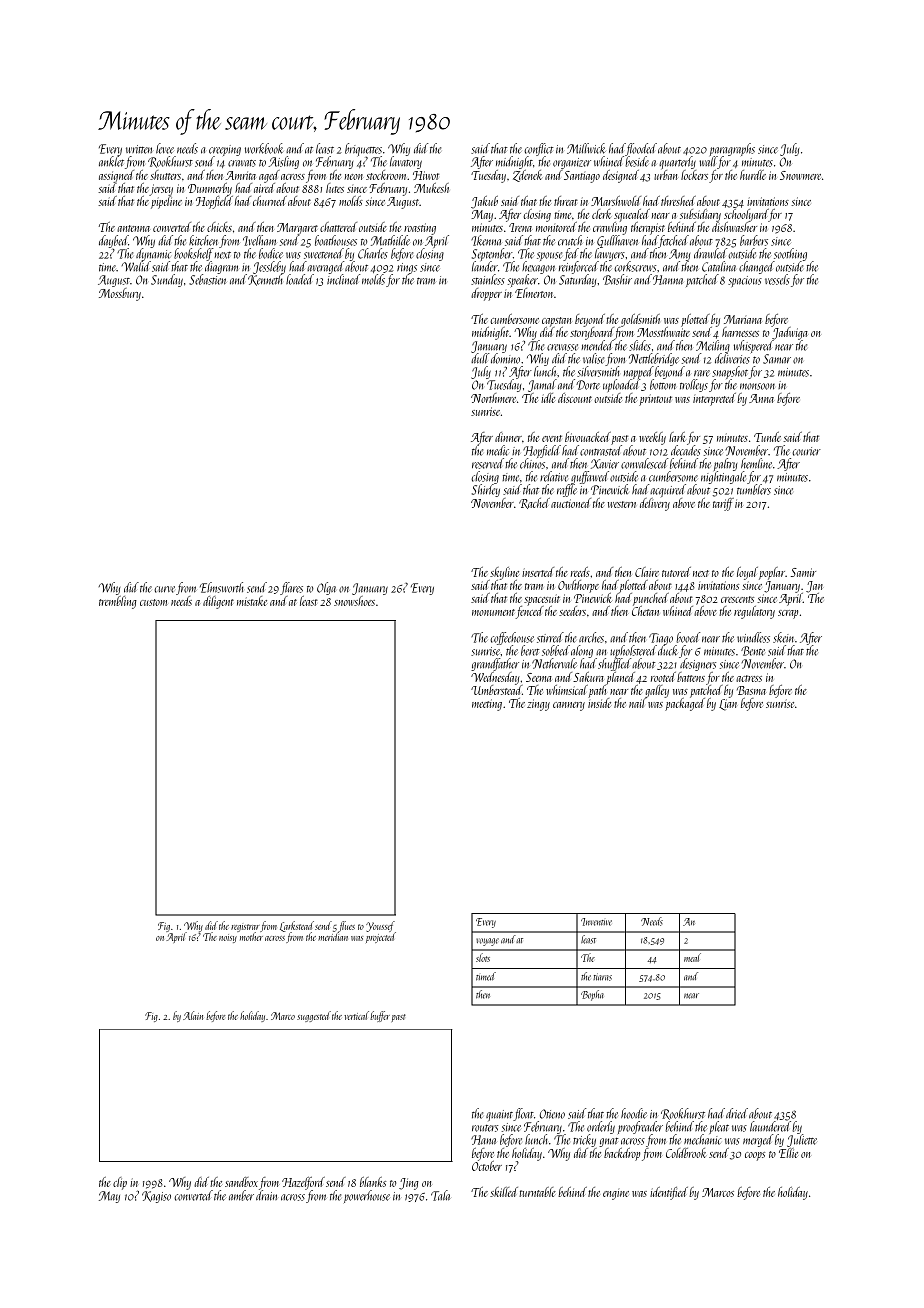  What do you see at coordinates (111, 161) in the screenshot?
I see `anklet` at bounding box center [111, 161].
